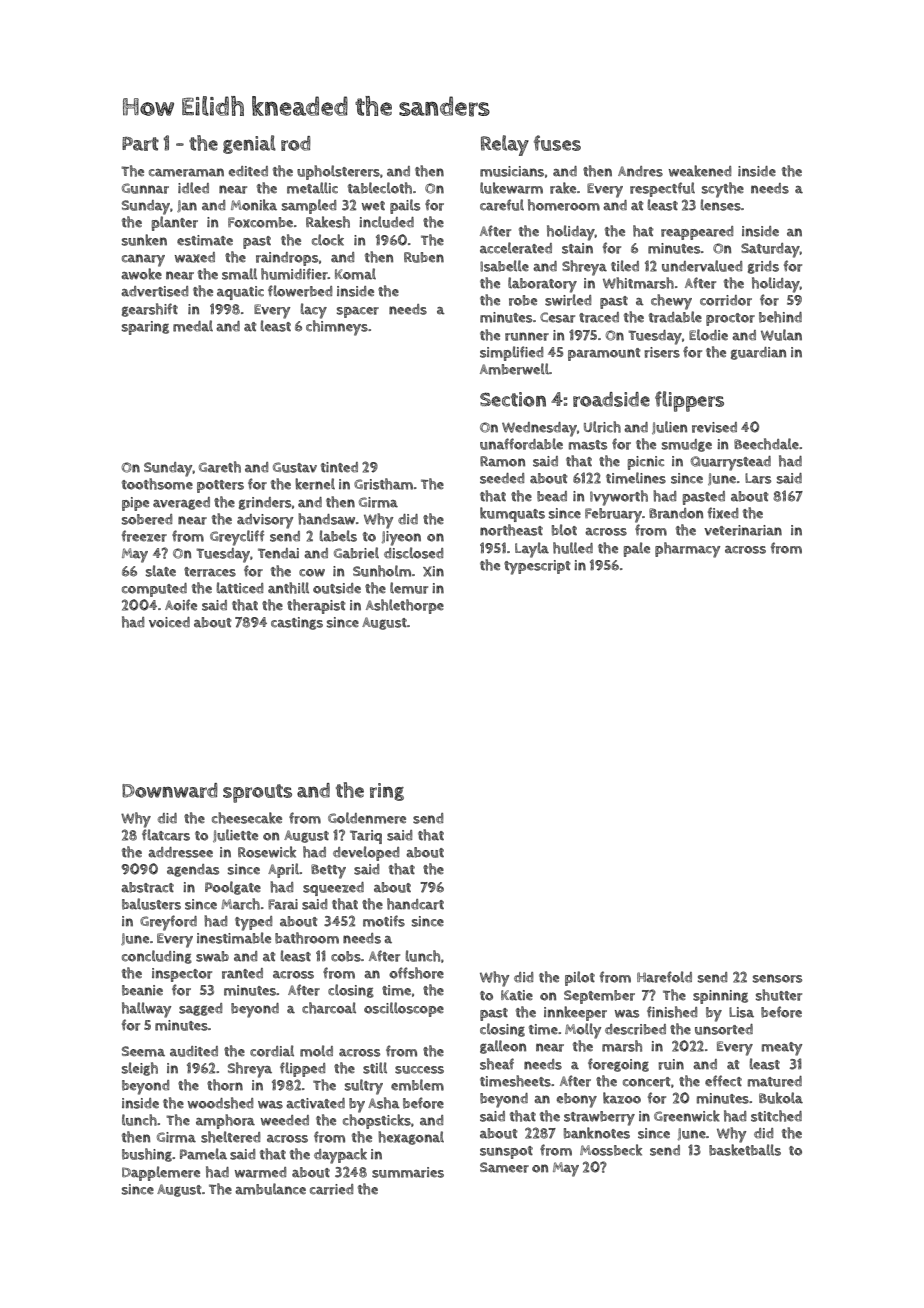 This image has width=924, height=1308. Describe the element at coordinates (249, 144) in the image. I see `genial` at that location.
